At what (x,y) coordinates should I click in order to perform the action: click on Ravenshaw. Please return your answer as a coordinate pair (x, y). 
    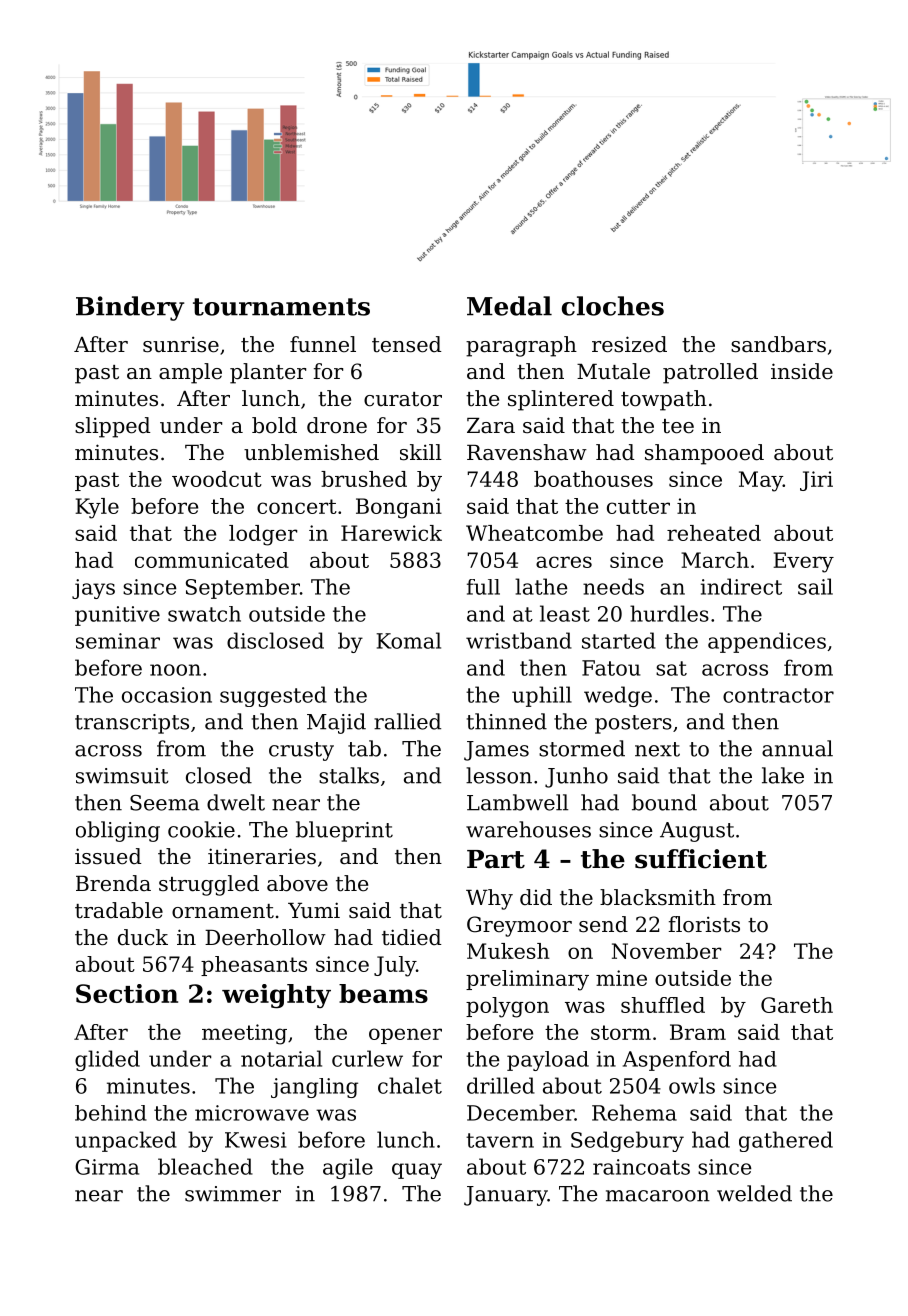
    Looking at the image, I should click on (527, 452).
